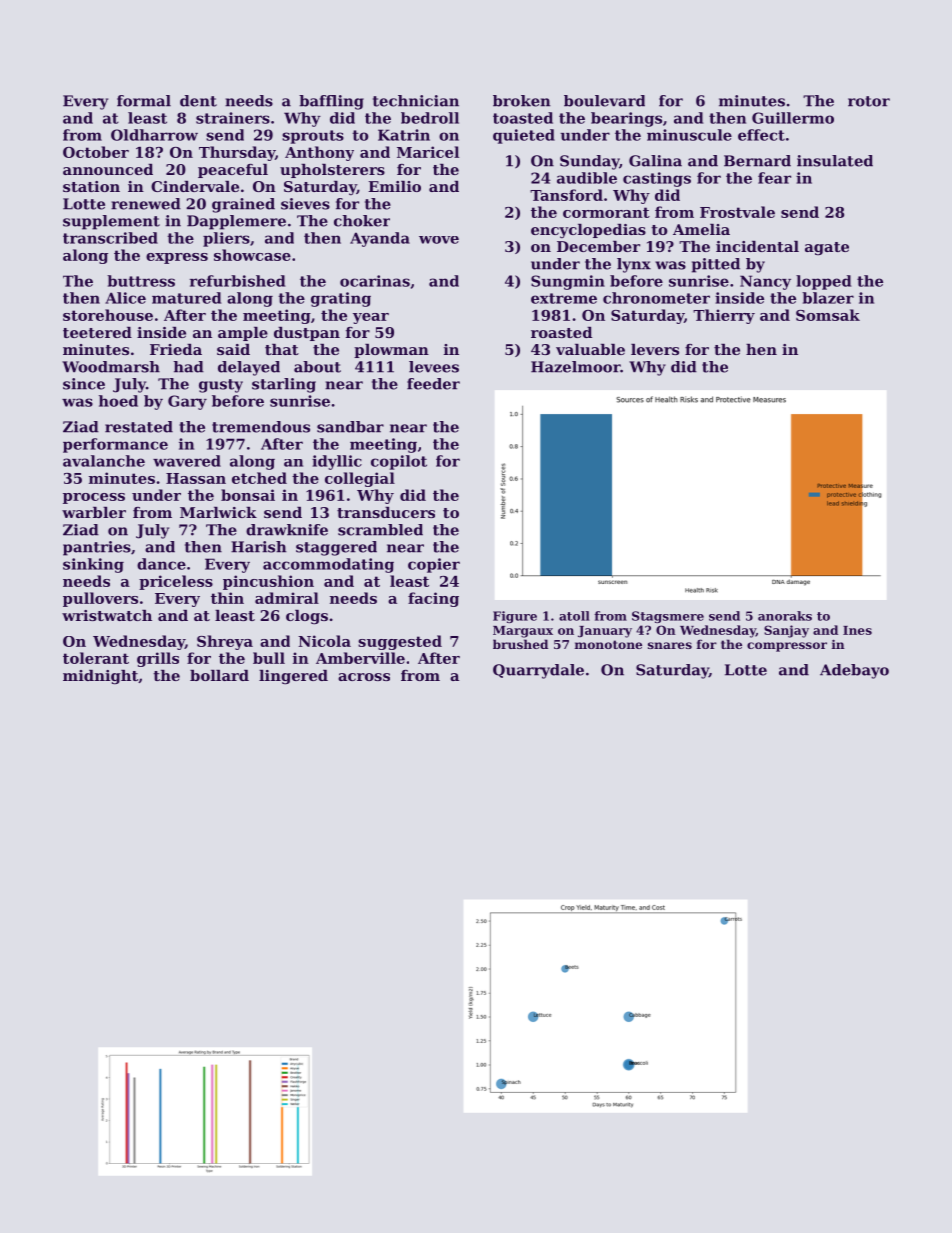 The height and width of the screenshot is (1233, 952). I want to click on rotor, so click(869, 101).
